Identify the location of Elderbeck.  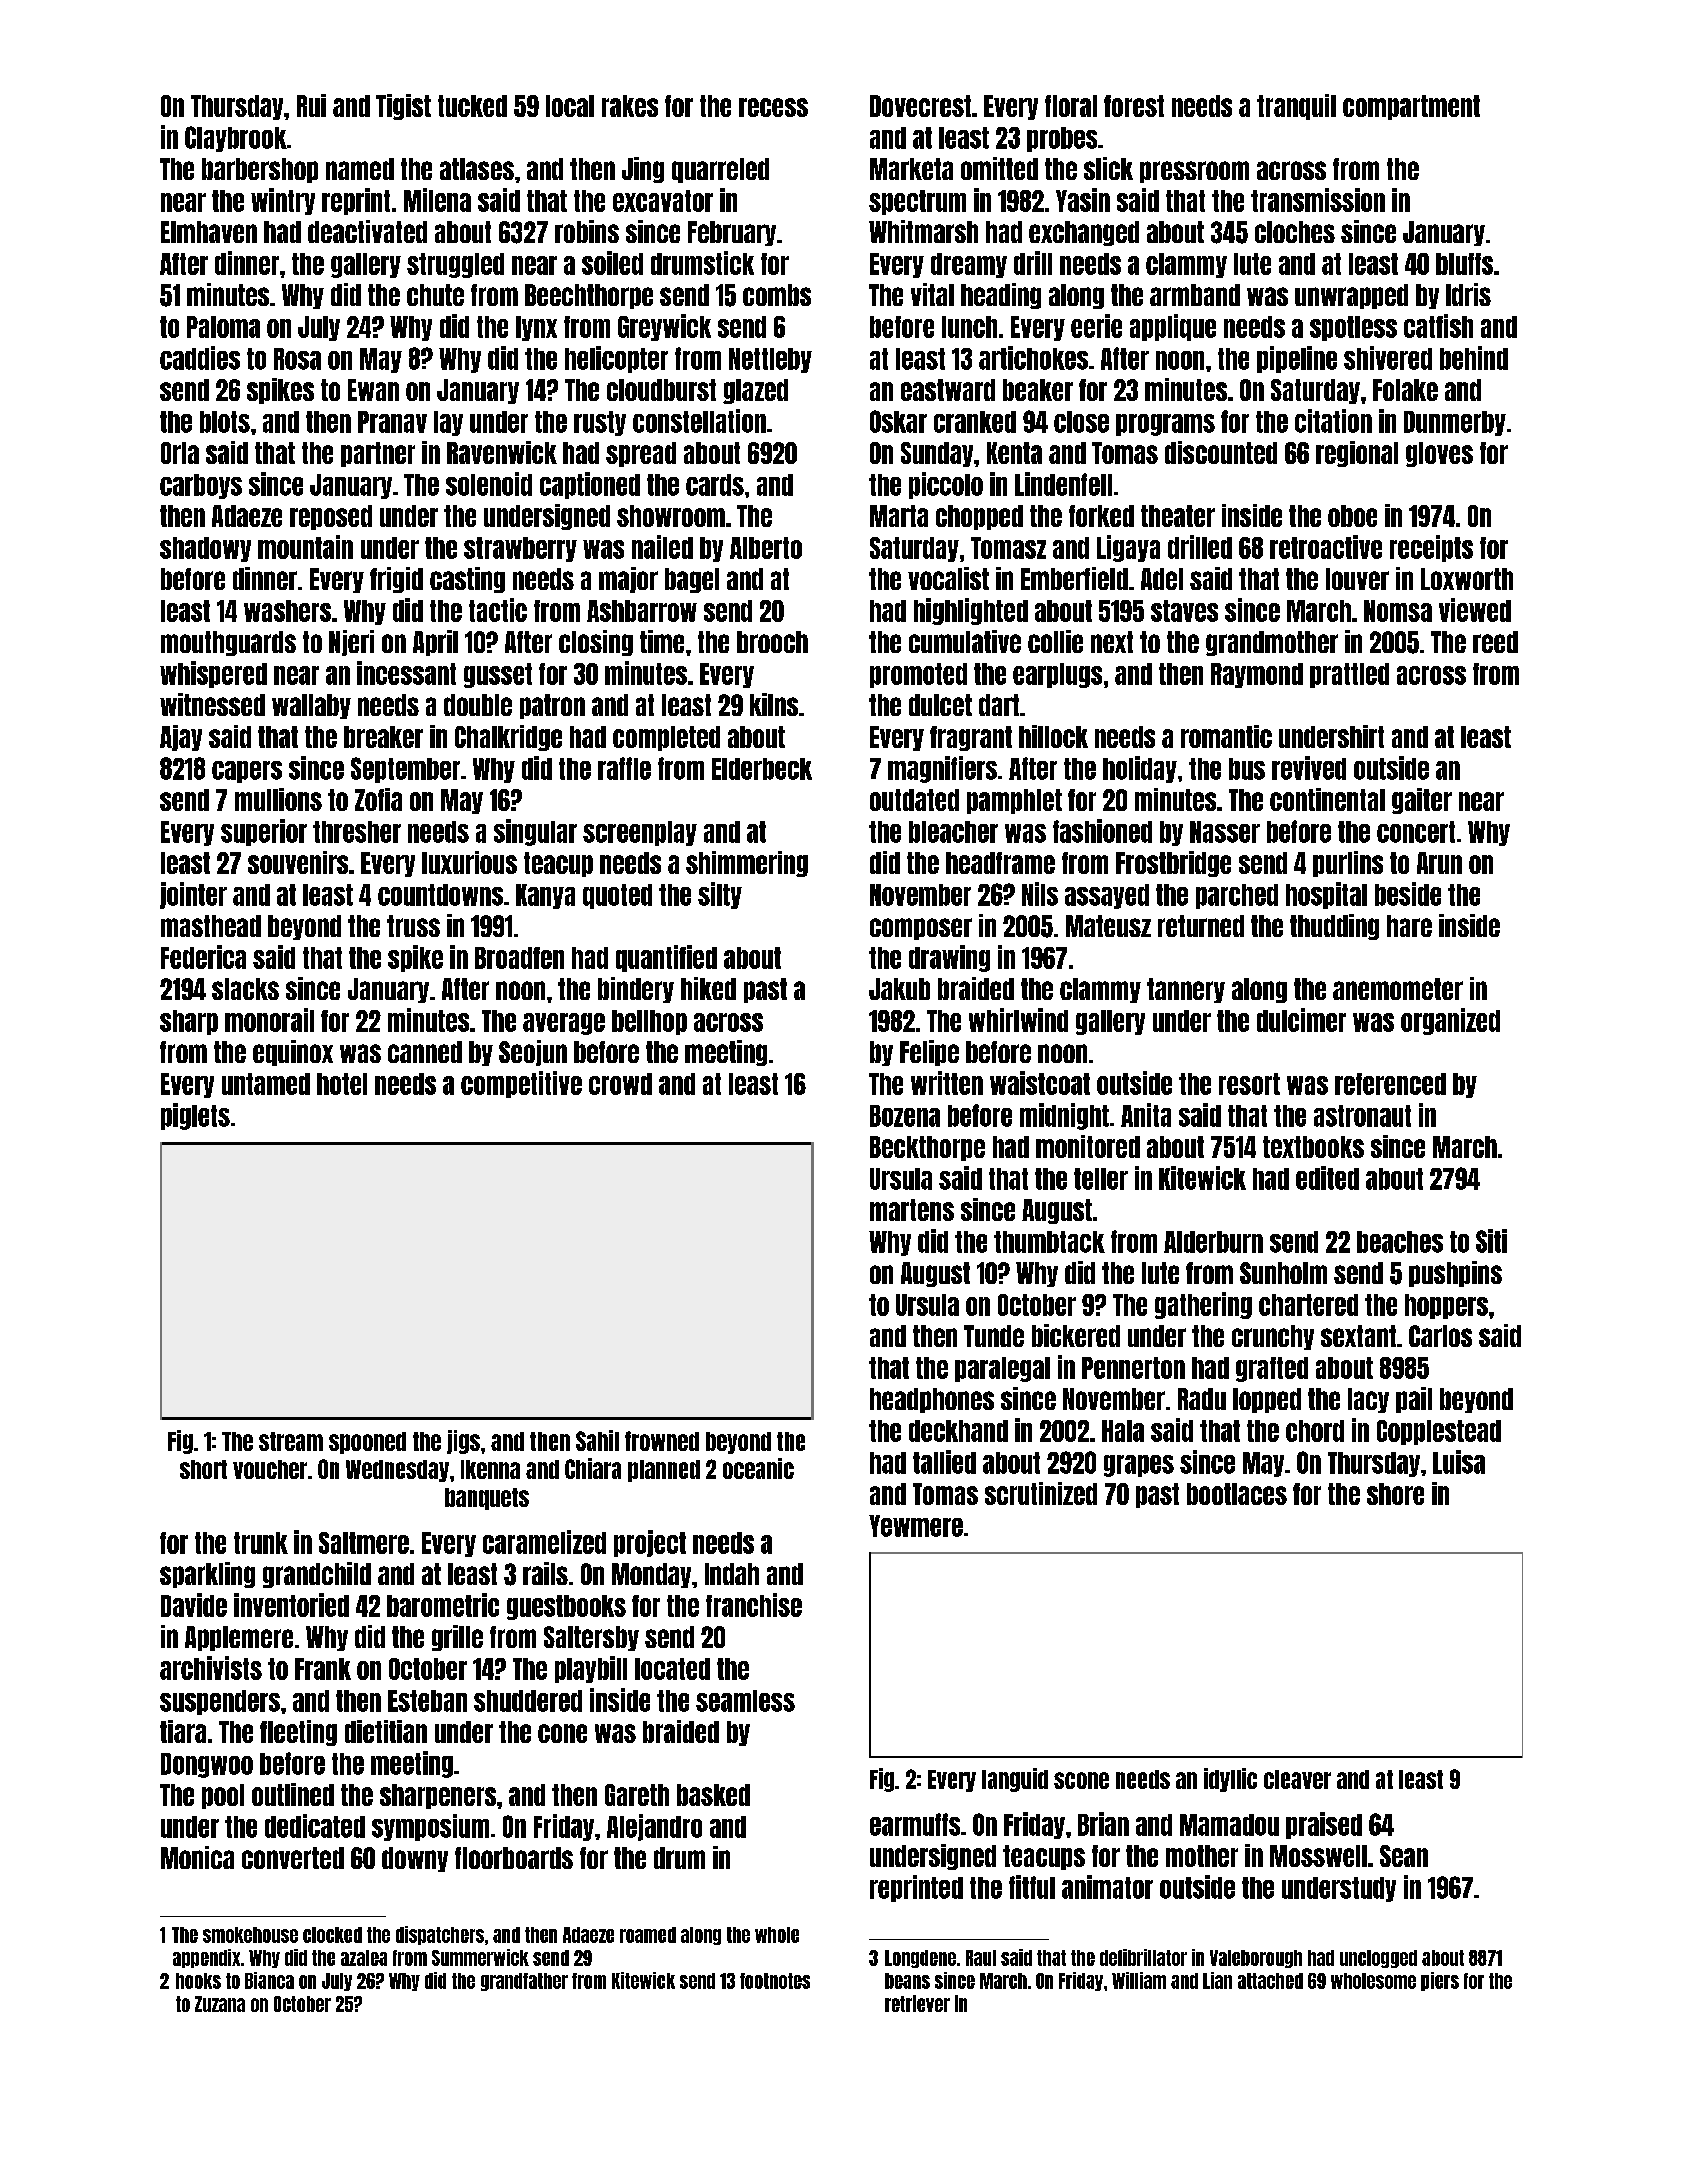
(762, 769).
